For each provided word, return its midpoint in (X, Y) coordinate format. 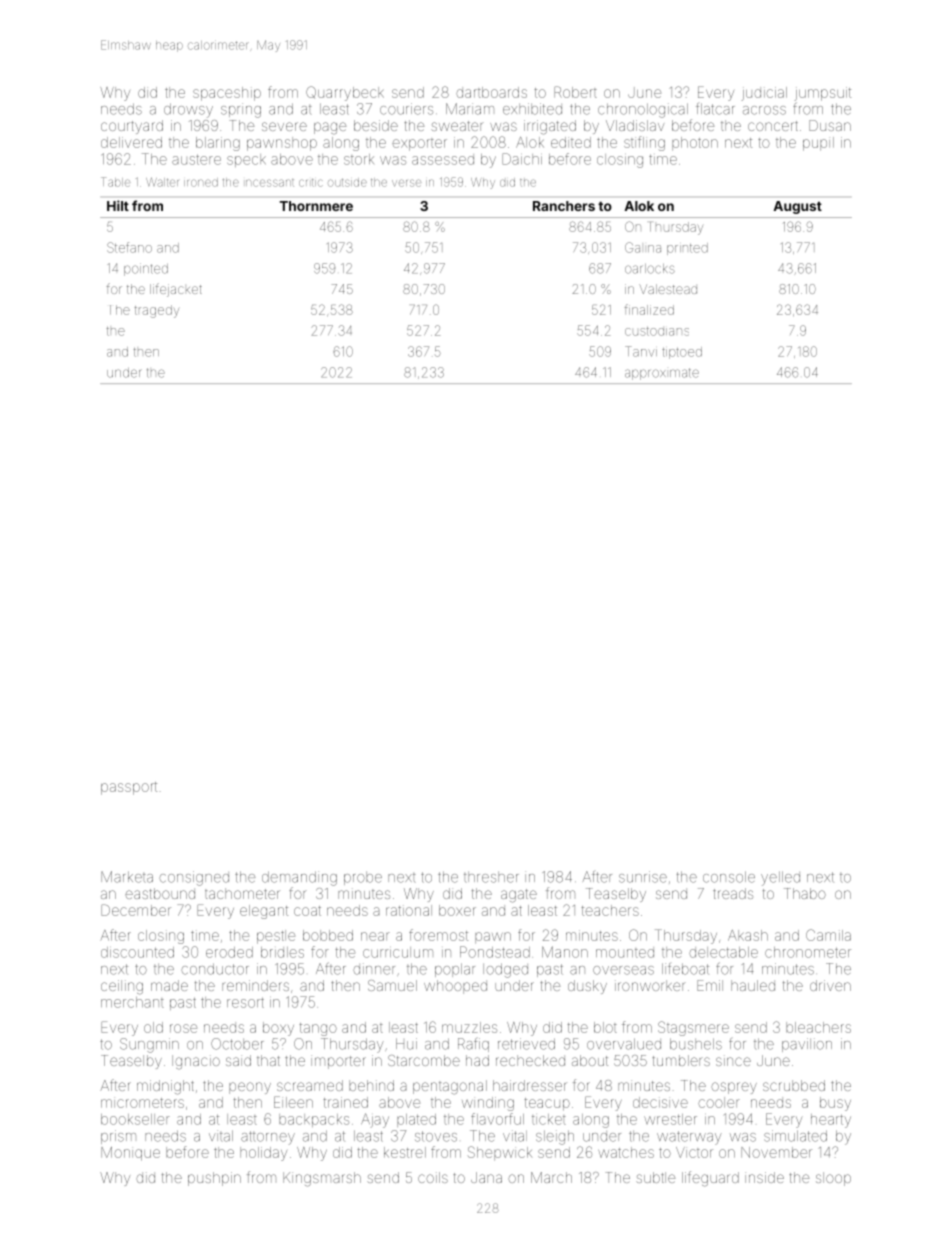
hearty (831, 1121)
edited (571, 142)
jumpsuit (823, 94)
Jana (486, 1177)
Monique (130, 1154)
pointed (146, 269)
